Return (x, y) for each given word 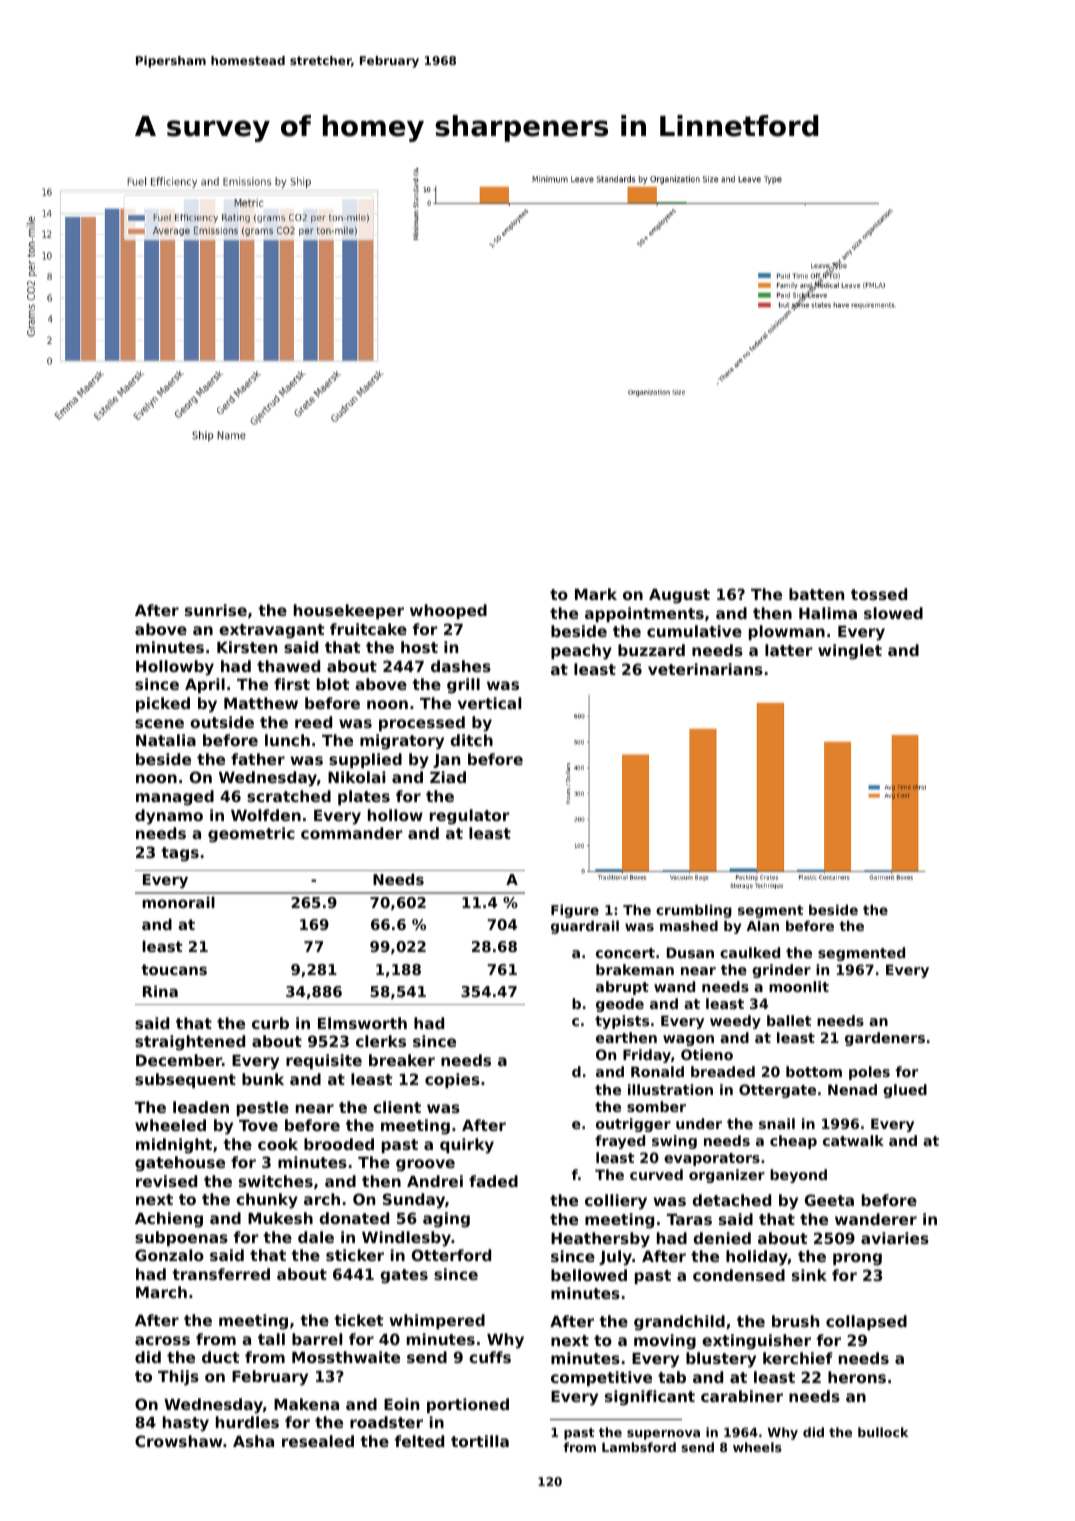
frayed (620, 1142)
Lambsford (639, 1447)
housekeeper (349, 611)
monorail (178, 902)
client (397, 1107)
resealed (318, 1441)
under (699, 1123)
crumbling (694, 911)
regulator (470, 817)
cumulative (694, 631)
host (419, 647)
